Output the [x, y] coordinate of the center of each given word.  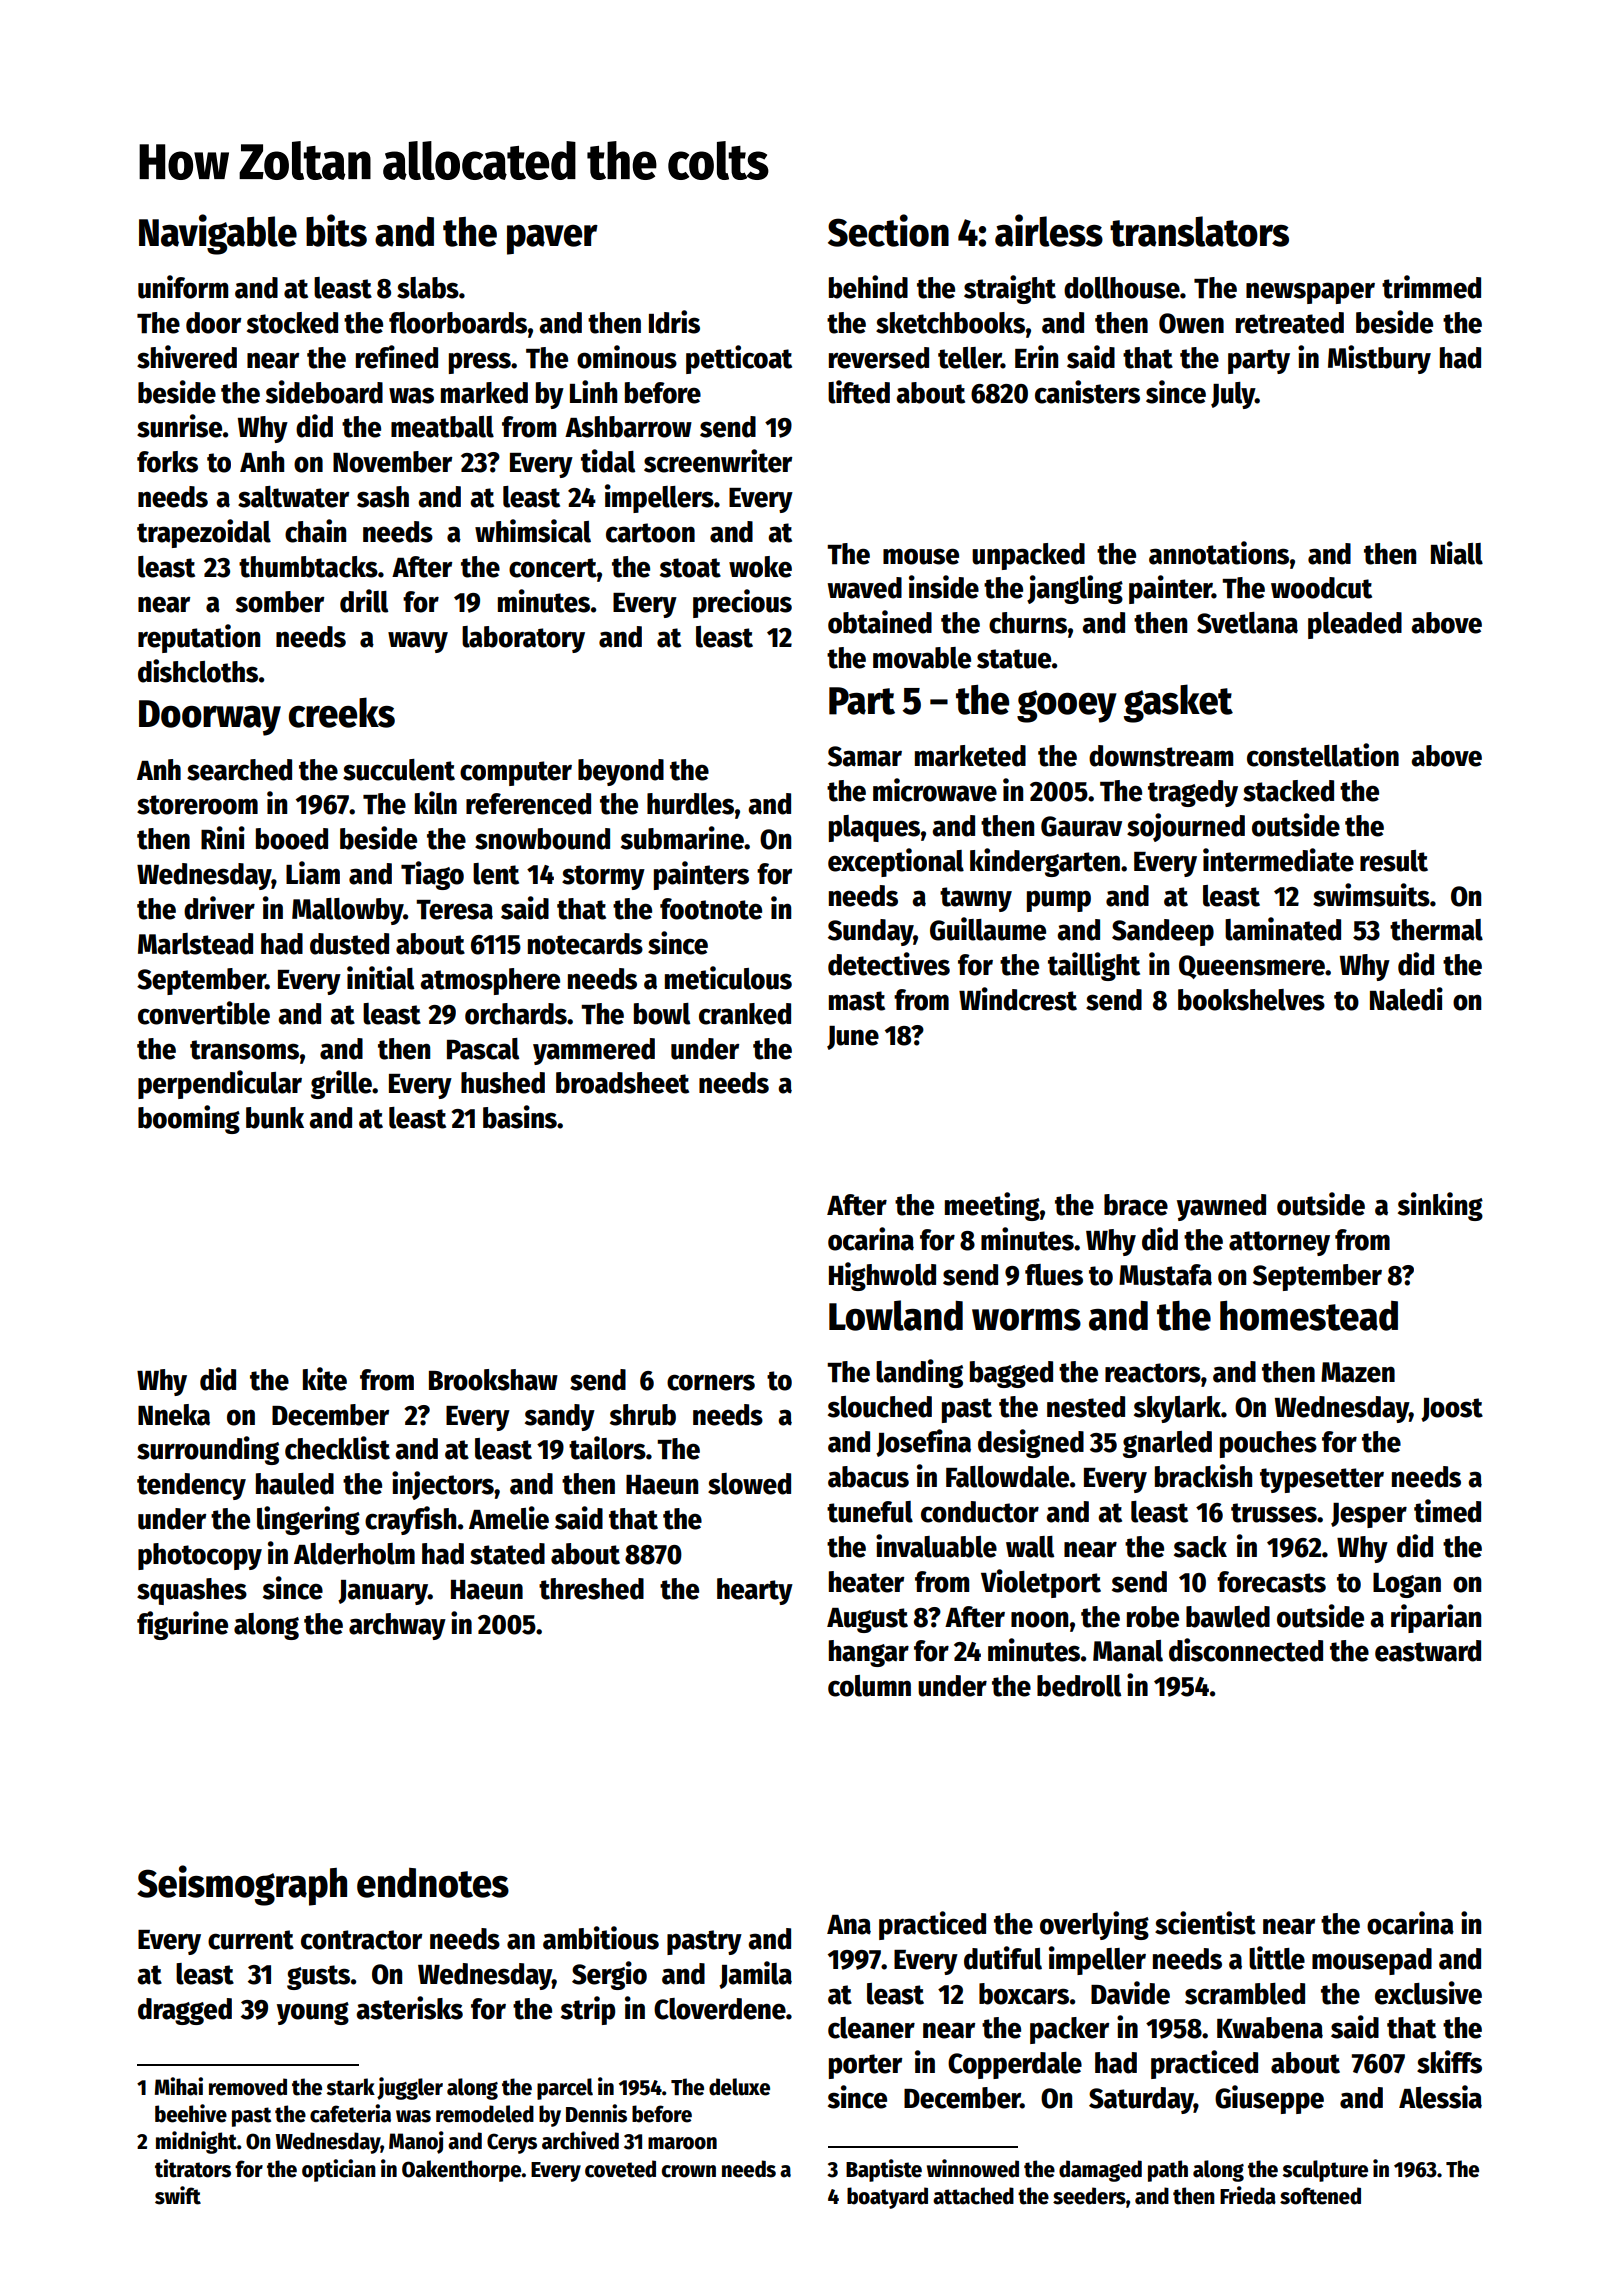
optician [339, 2170]
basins [520, 1117]
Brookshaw [493, 1380]
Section [888, 230]
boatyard [887, 2198]
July [1233, 395]
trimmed [1431, 287]
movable [922, 658]
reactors [1153, 1373]
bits [336, 230]
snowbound [542, 839]
